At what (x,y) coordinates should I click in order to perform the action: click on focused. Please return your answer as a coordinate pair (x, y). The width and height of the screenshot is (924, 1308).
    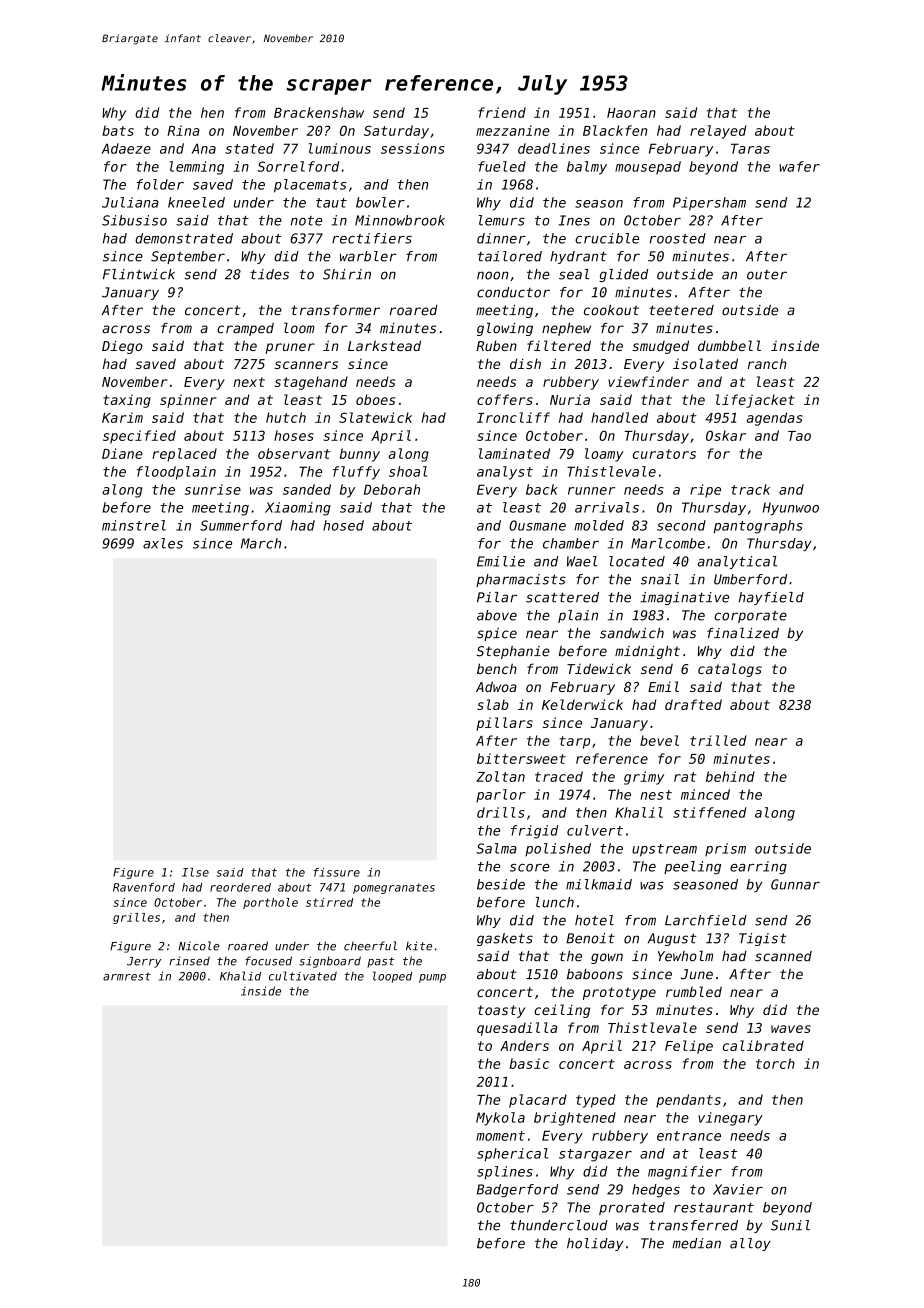
    Looking at the image, I should click on (268, 961).
